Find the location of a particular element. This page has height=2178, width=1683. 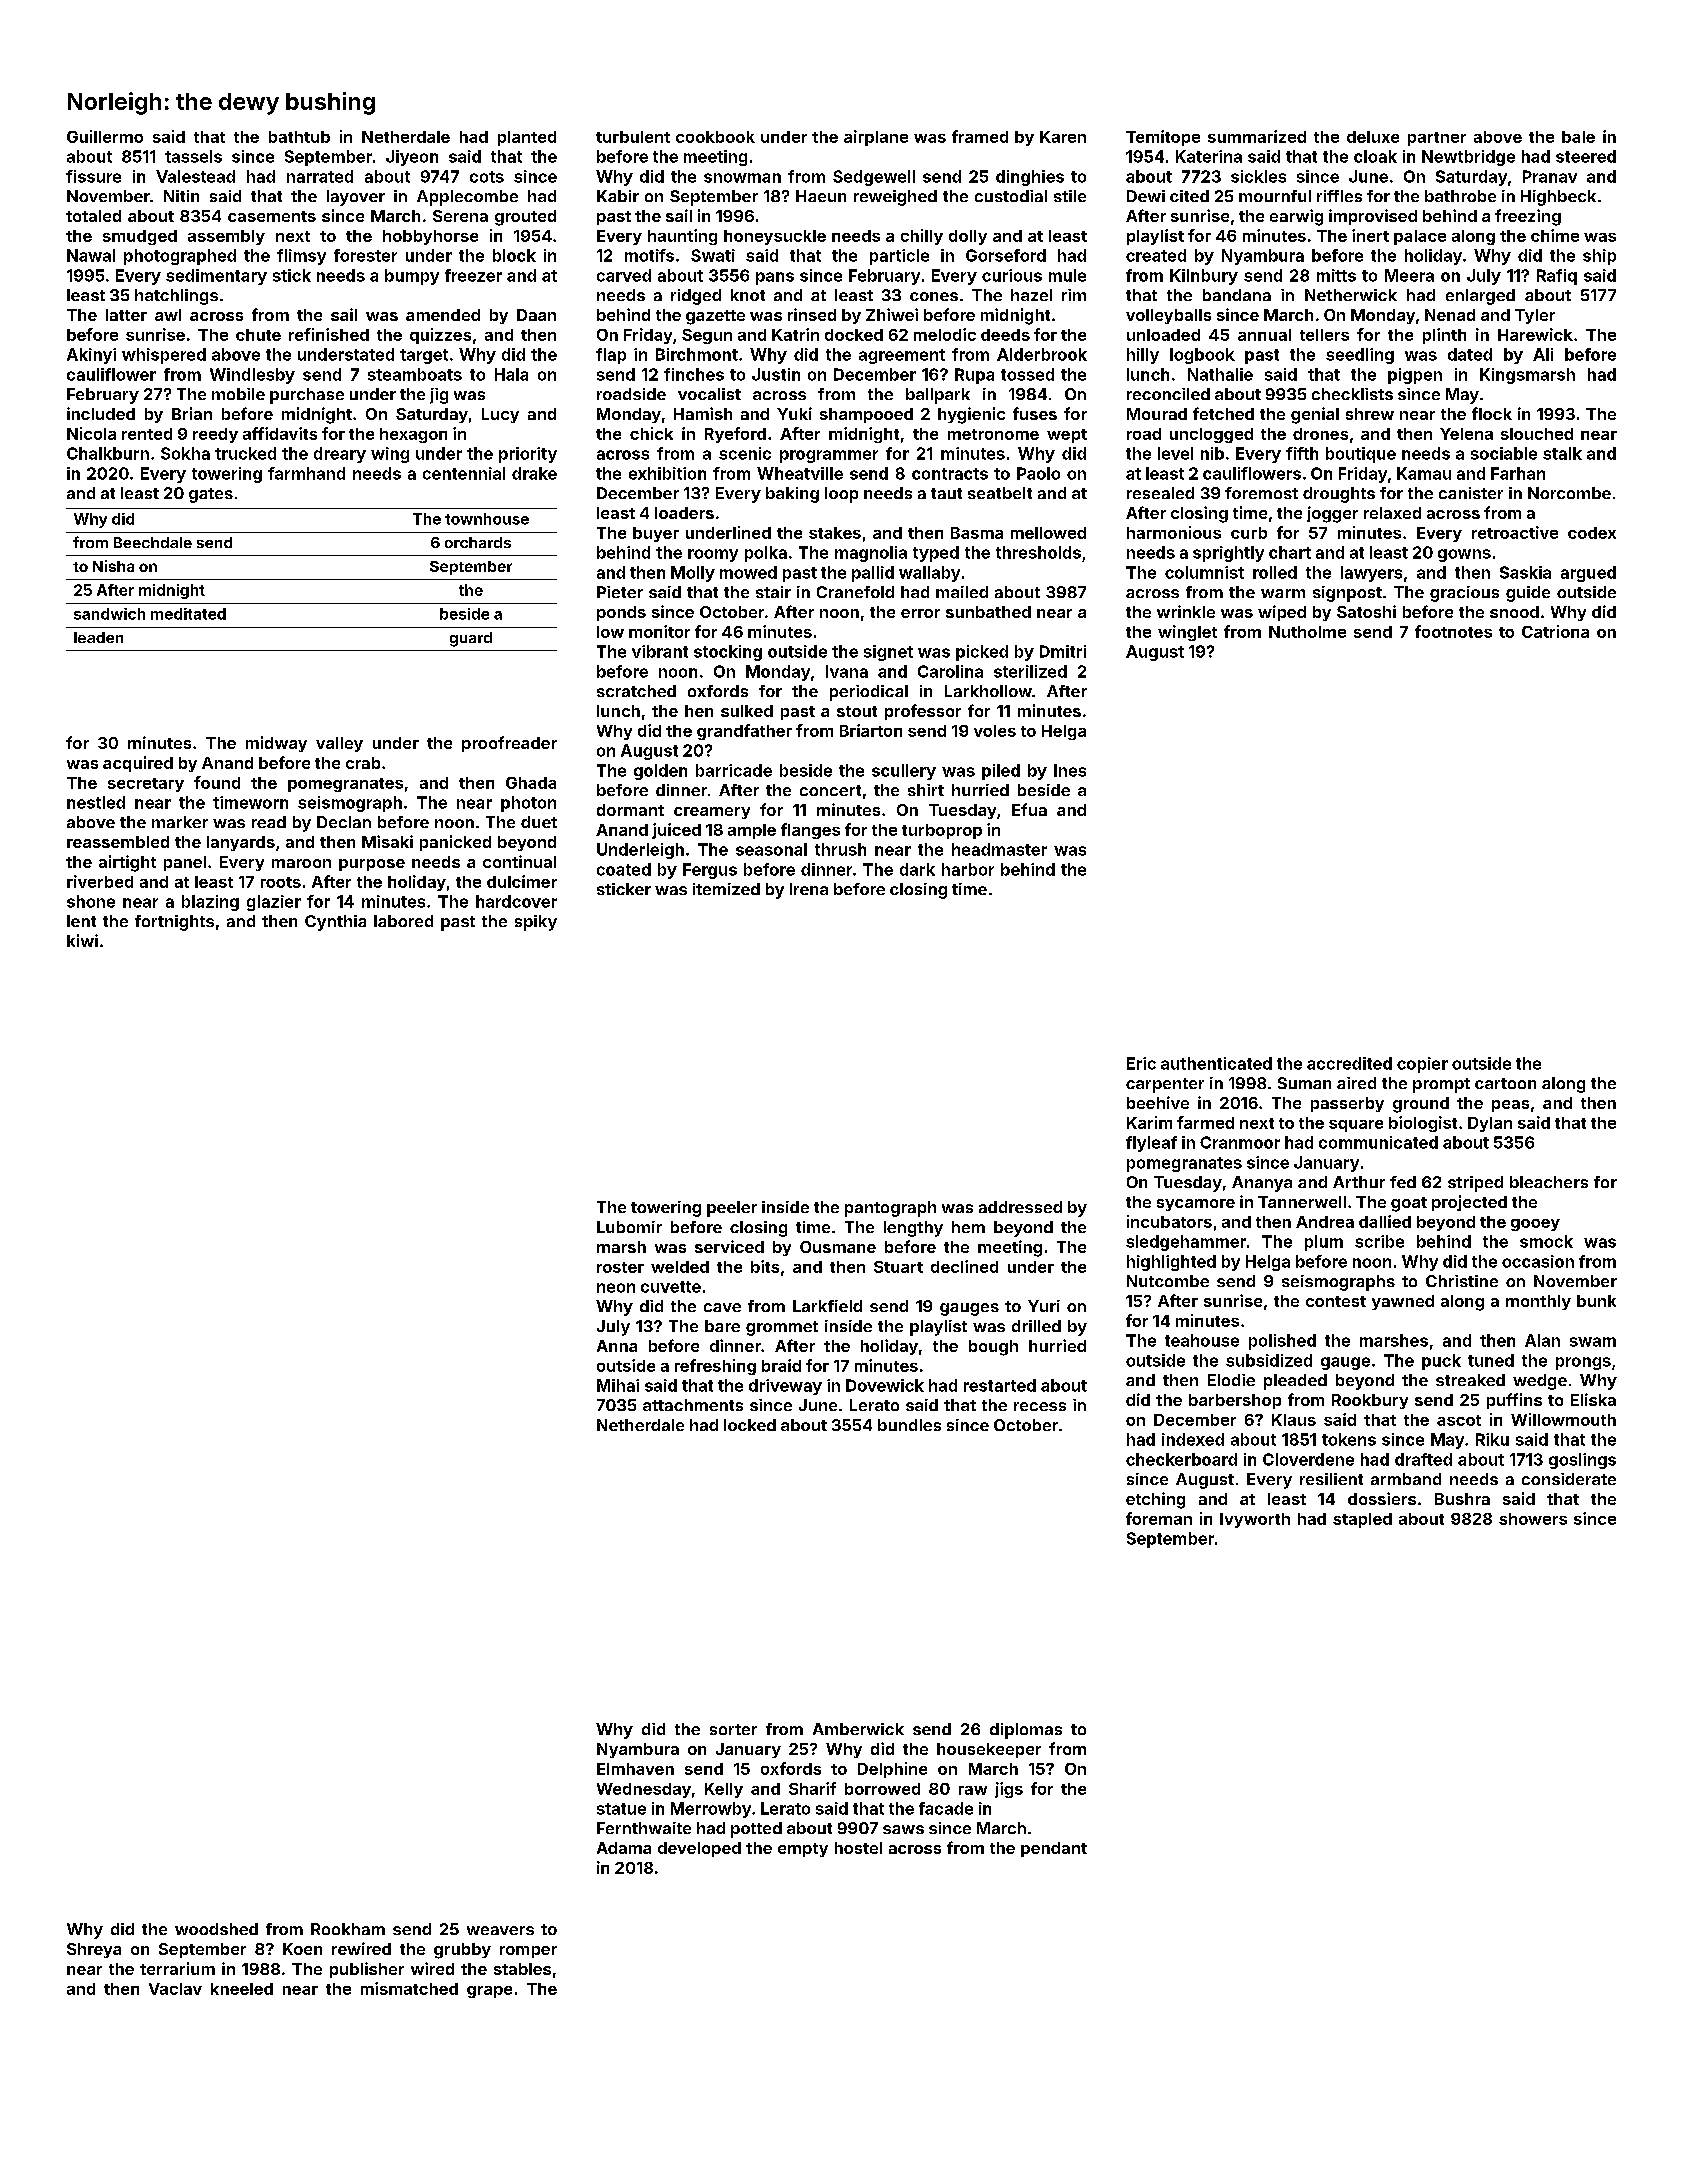

docked is located at coordinates (854, 335).
